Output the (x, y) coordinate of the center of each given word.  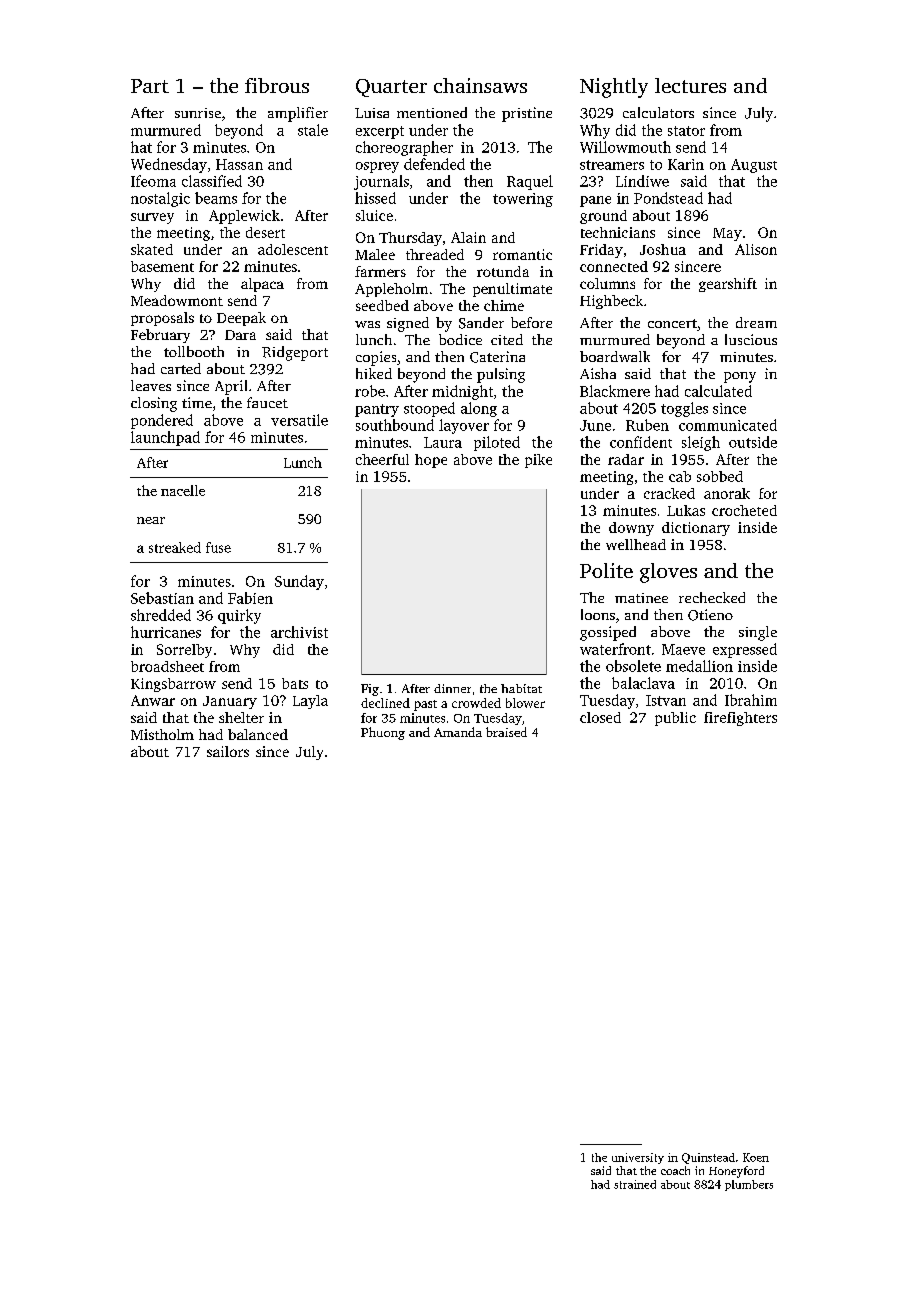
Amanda (458, 732)
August (754, 166)
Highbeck (611, 302)
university (638, 1158)
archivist (299, 632)
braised (506, 732)
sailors (228, 751)
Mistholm (162, 734)
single (758, 633)
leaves (151, 385)
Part (150, 86)
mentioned (432, 112)
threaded (435, 254)
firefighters (740, 719)
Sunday (299, 582)
